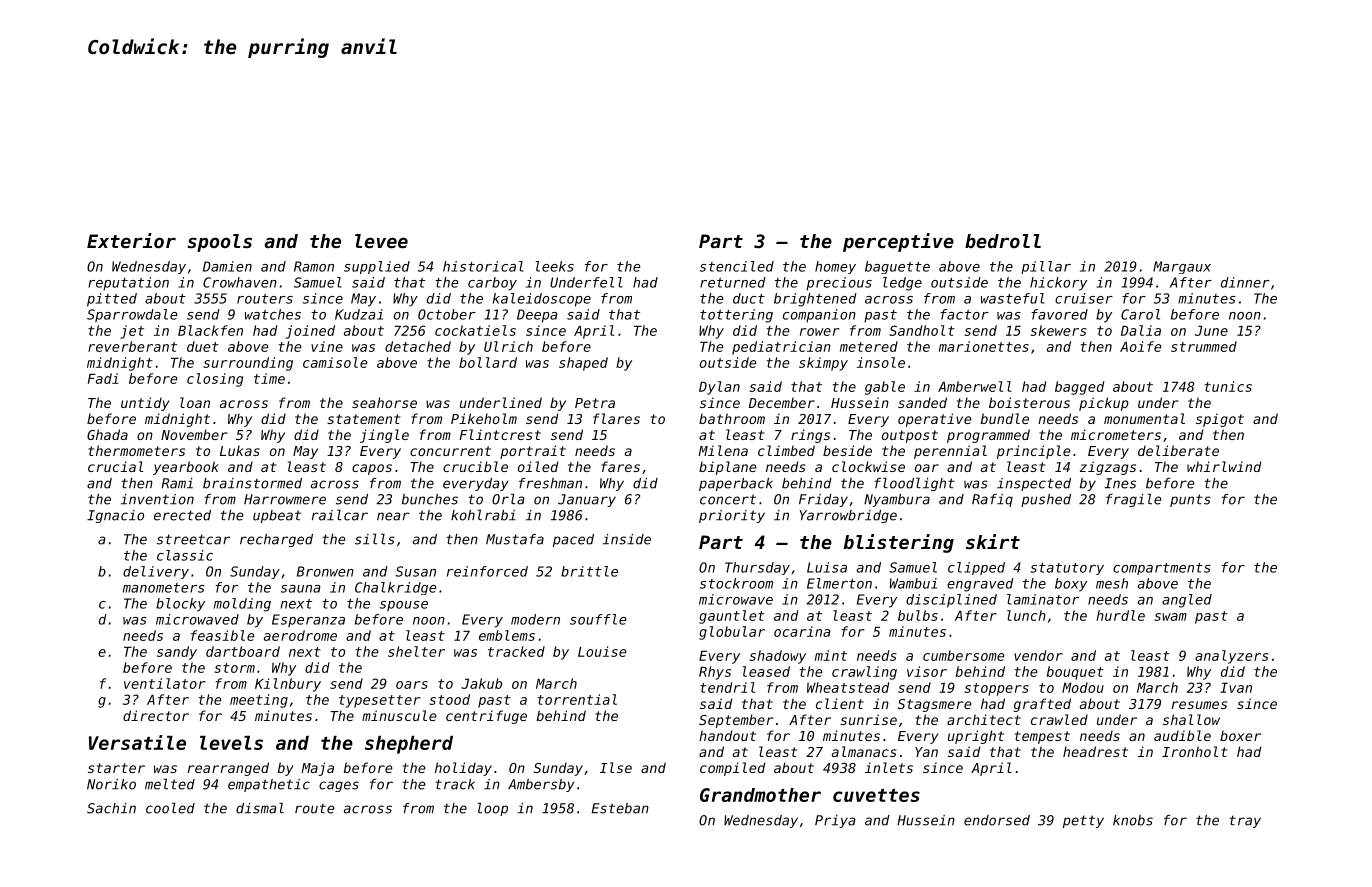 The width and height of the page is (1372, 887). What do you see at coordinates (827, 567) in the page?
I see `Luisa` at bounding box center [827, 567].
